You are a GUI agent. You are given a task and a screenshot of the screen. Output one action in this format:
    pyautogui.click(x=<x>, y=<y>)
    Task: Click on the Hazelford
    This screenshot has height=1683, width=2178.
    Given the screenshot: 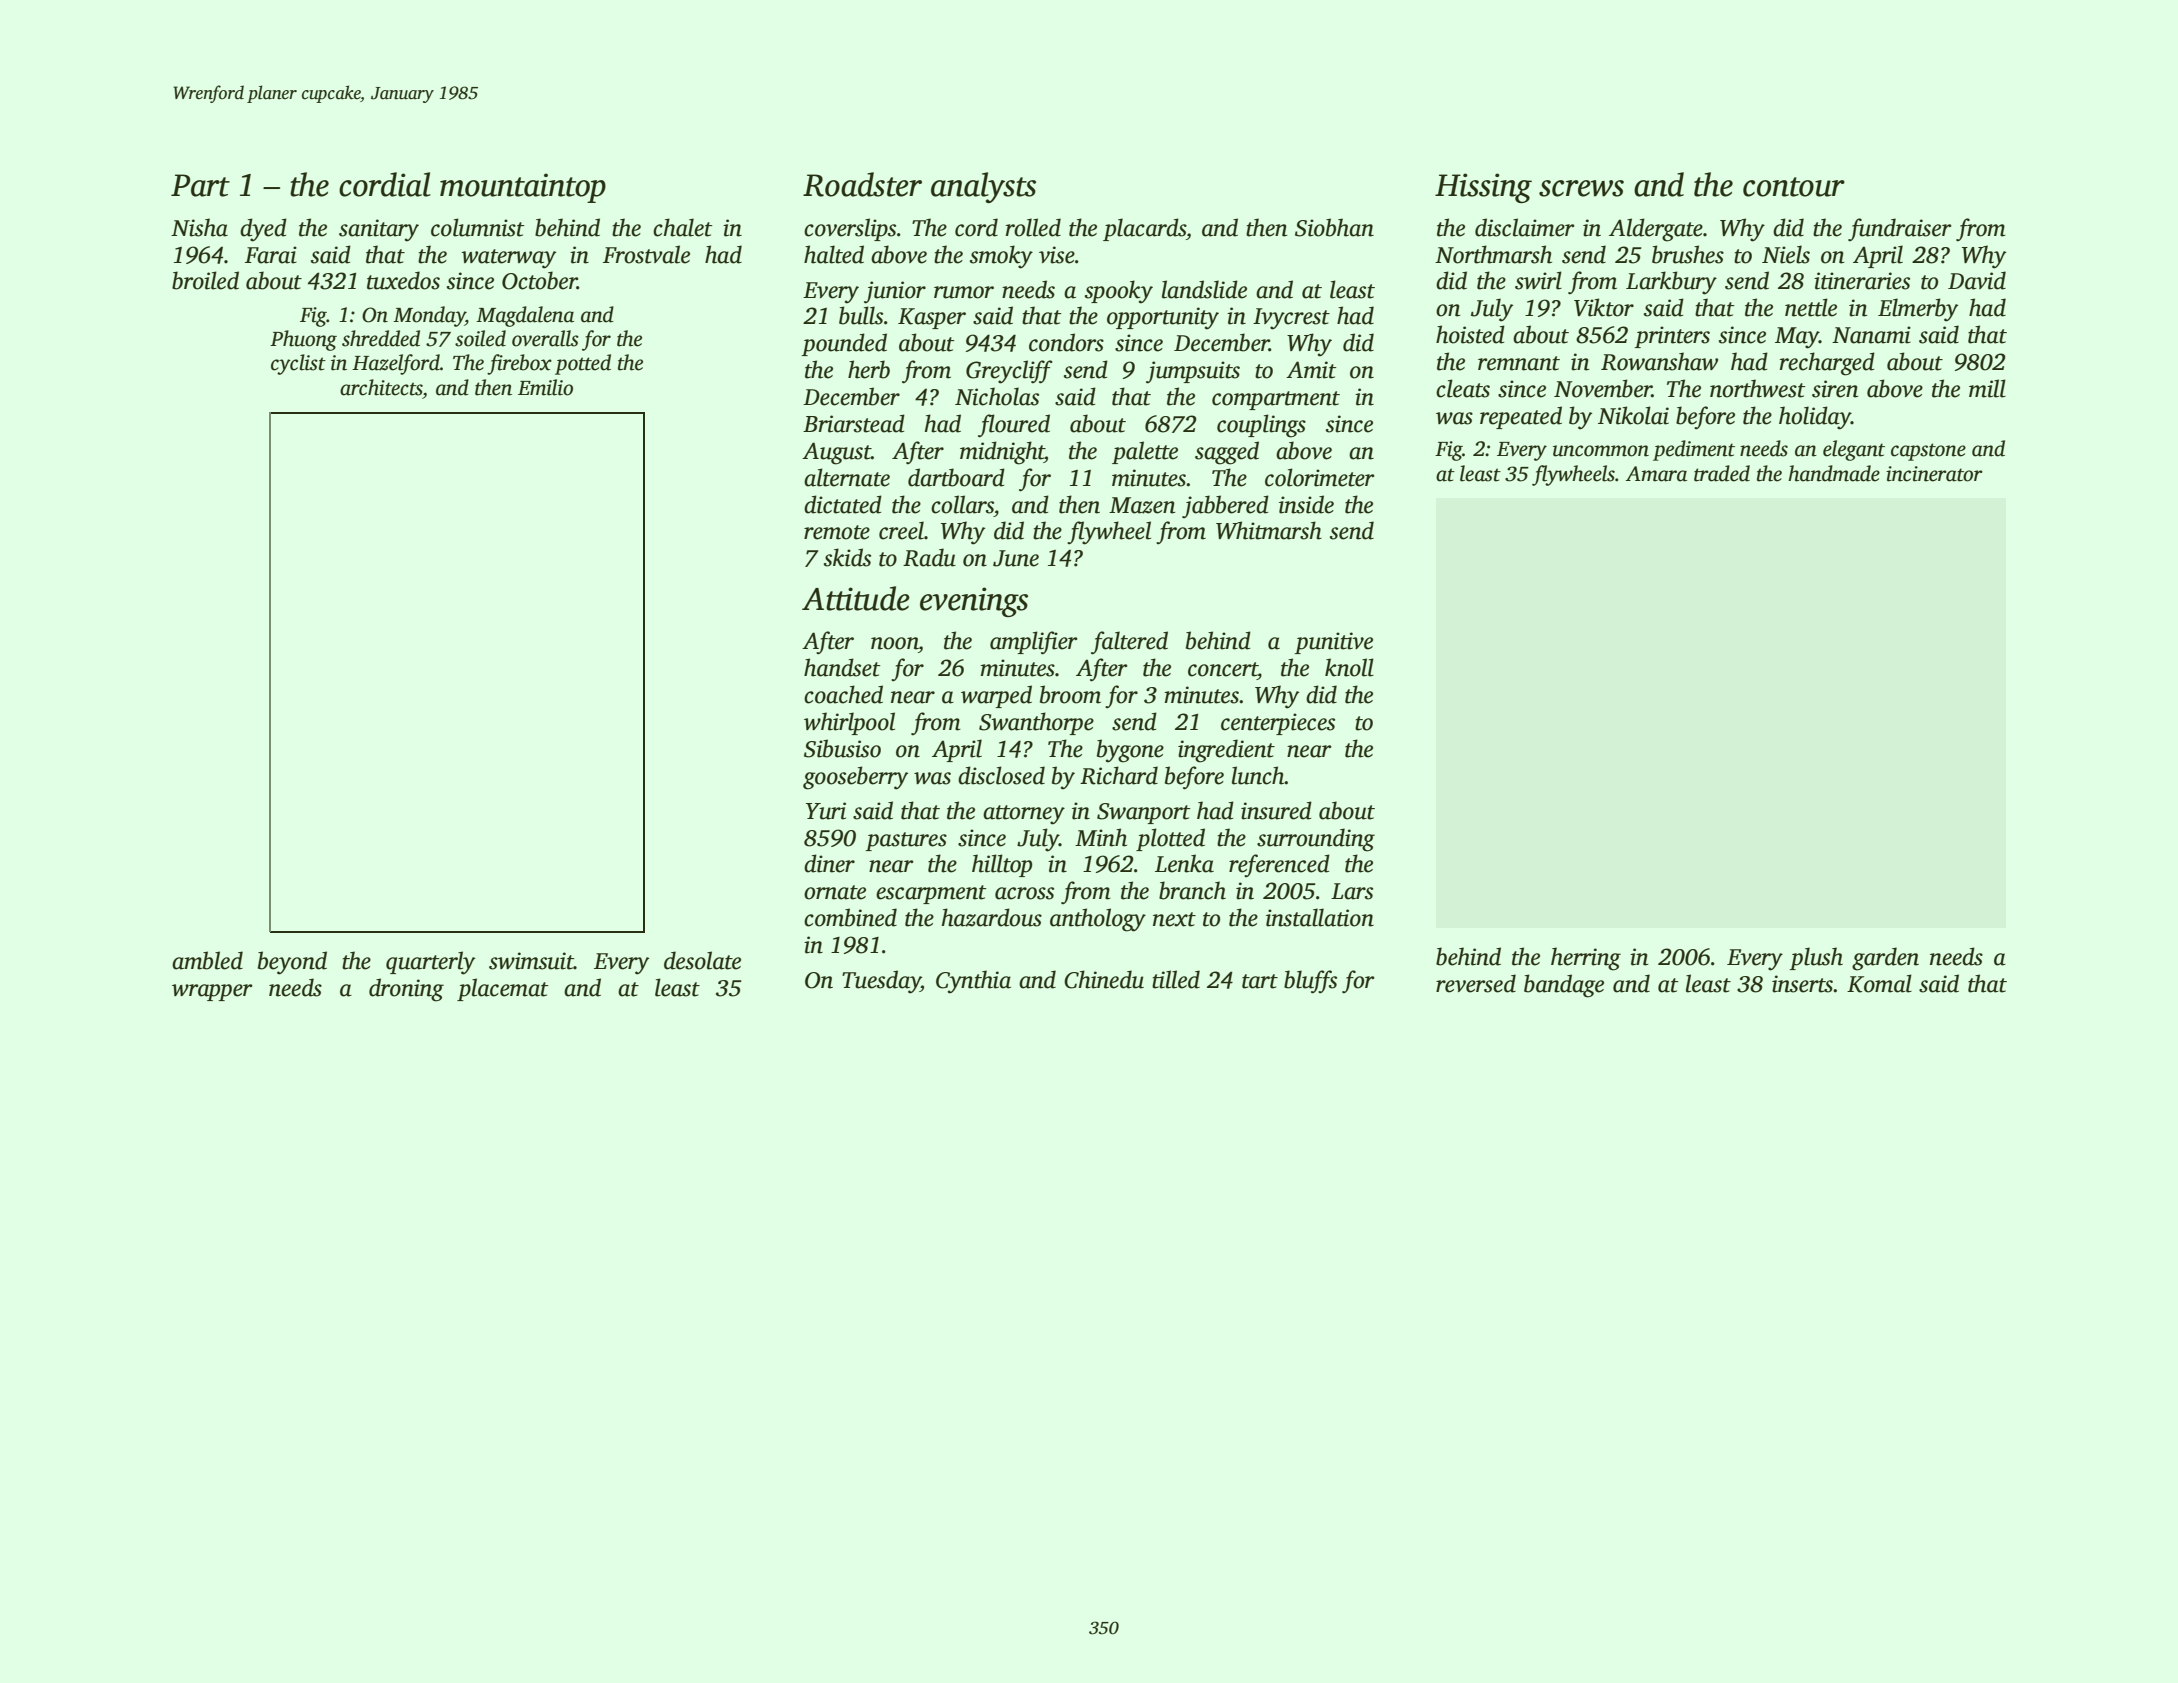 What is the action you would take?
    pyautogui.click(x=396, y=364)
